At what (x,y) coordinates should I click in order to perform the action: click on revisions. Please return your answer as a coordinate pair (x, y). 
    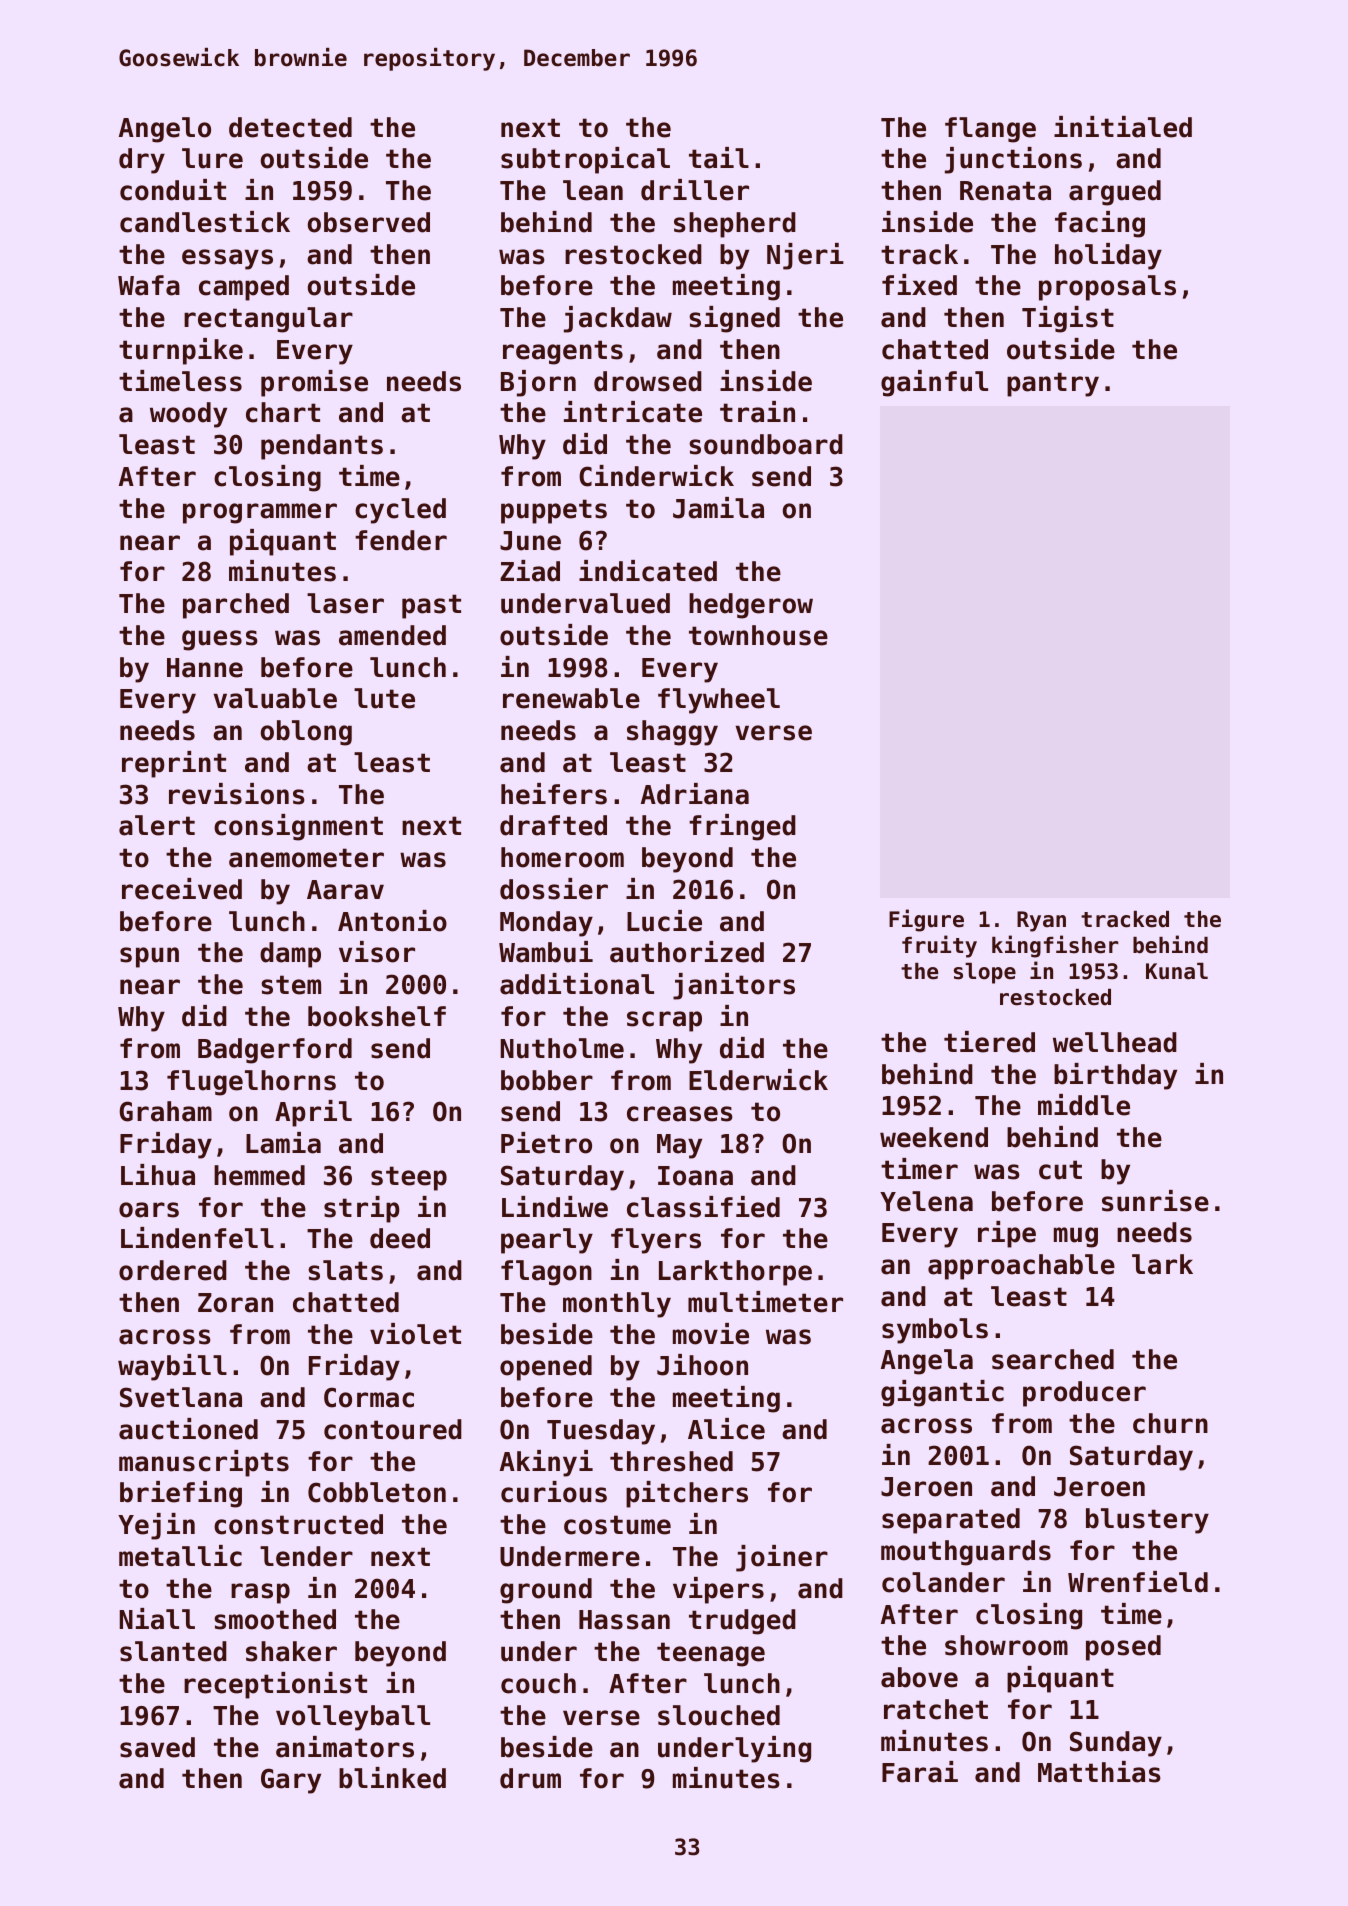
    Looking at the image, I should click on (237, 794).
